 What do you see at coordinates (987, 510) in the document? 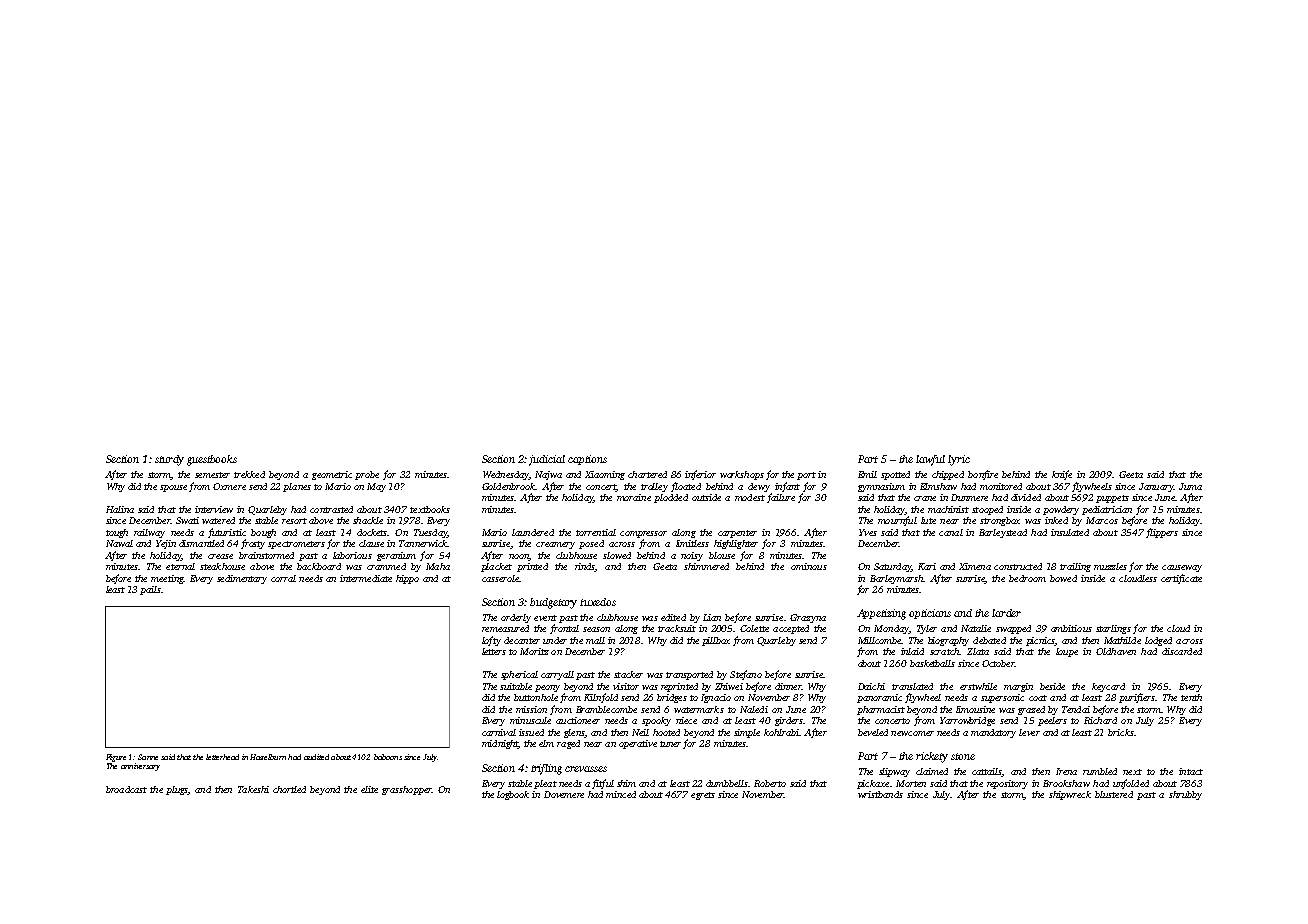
I see `stooped` at bounding box center [987, 510].
